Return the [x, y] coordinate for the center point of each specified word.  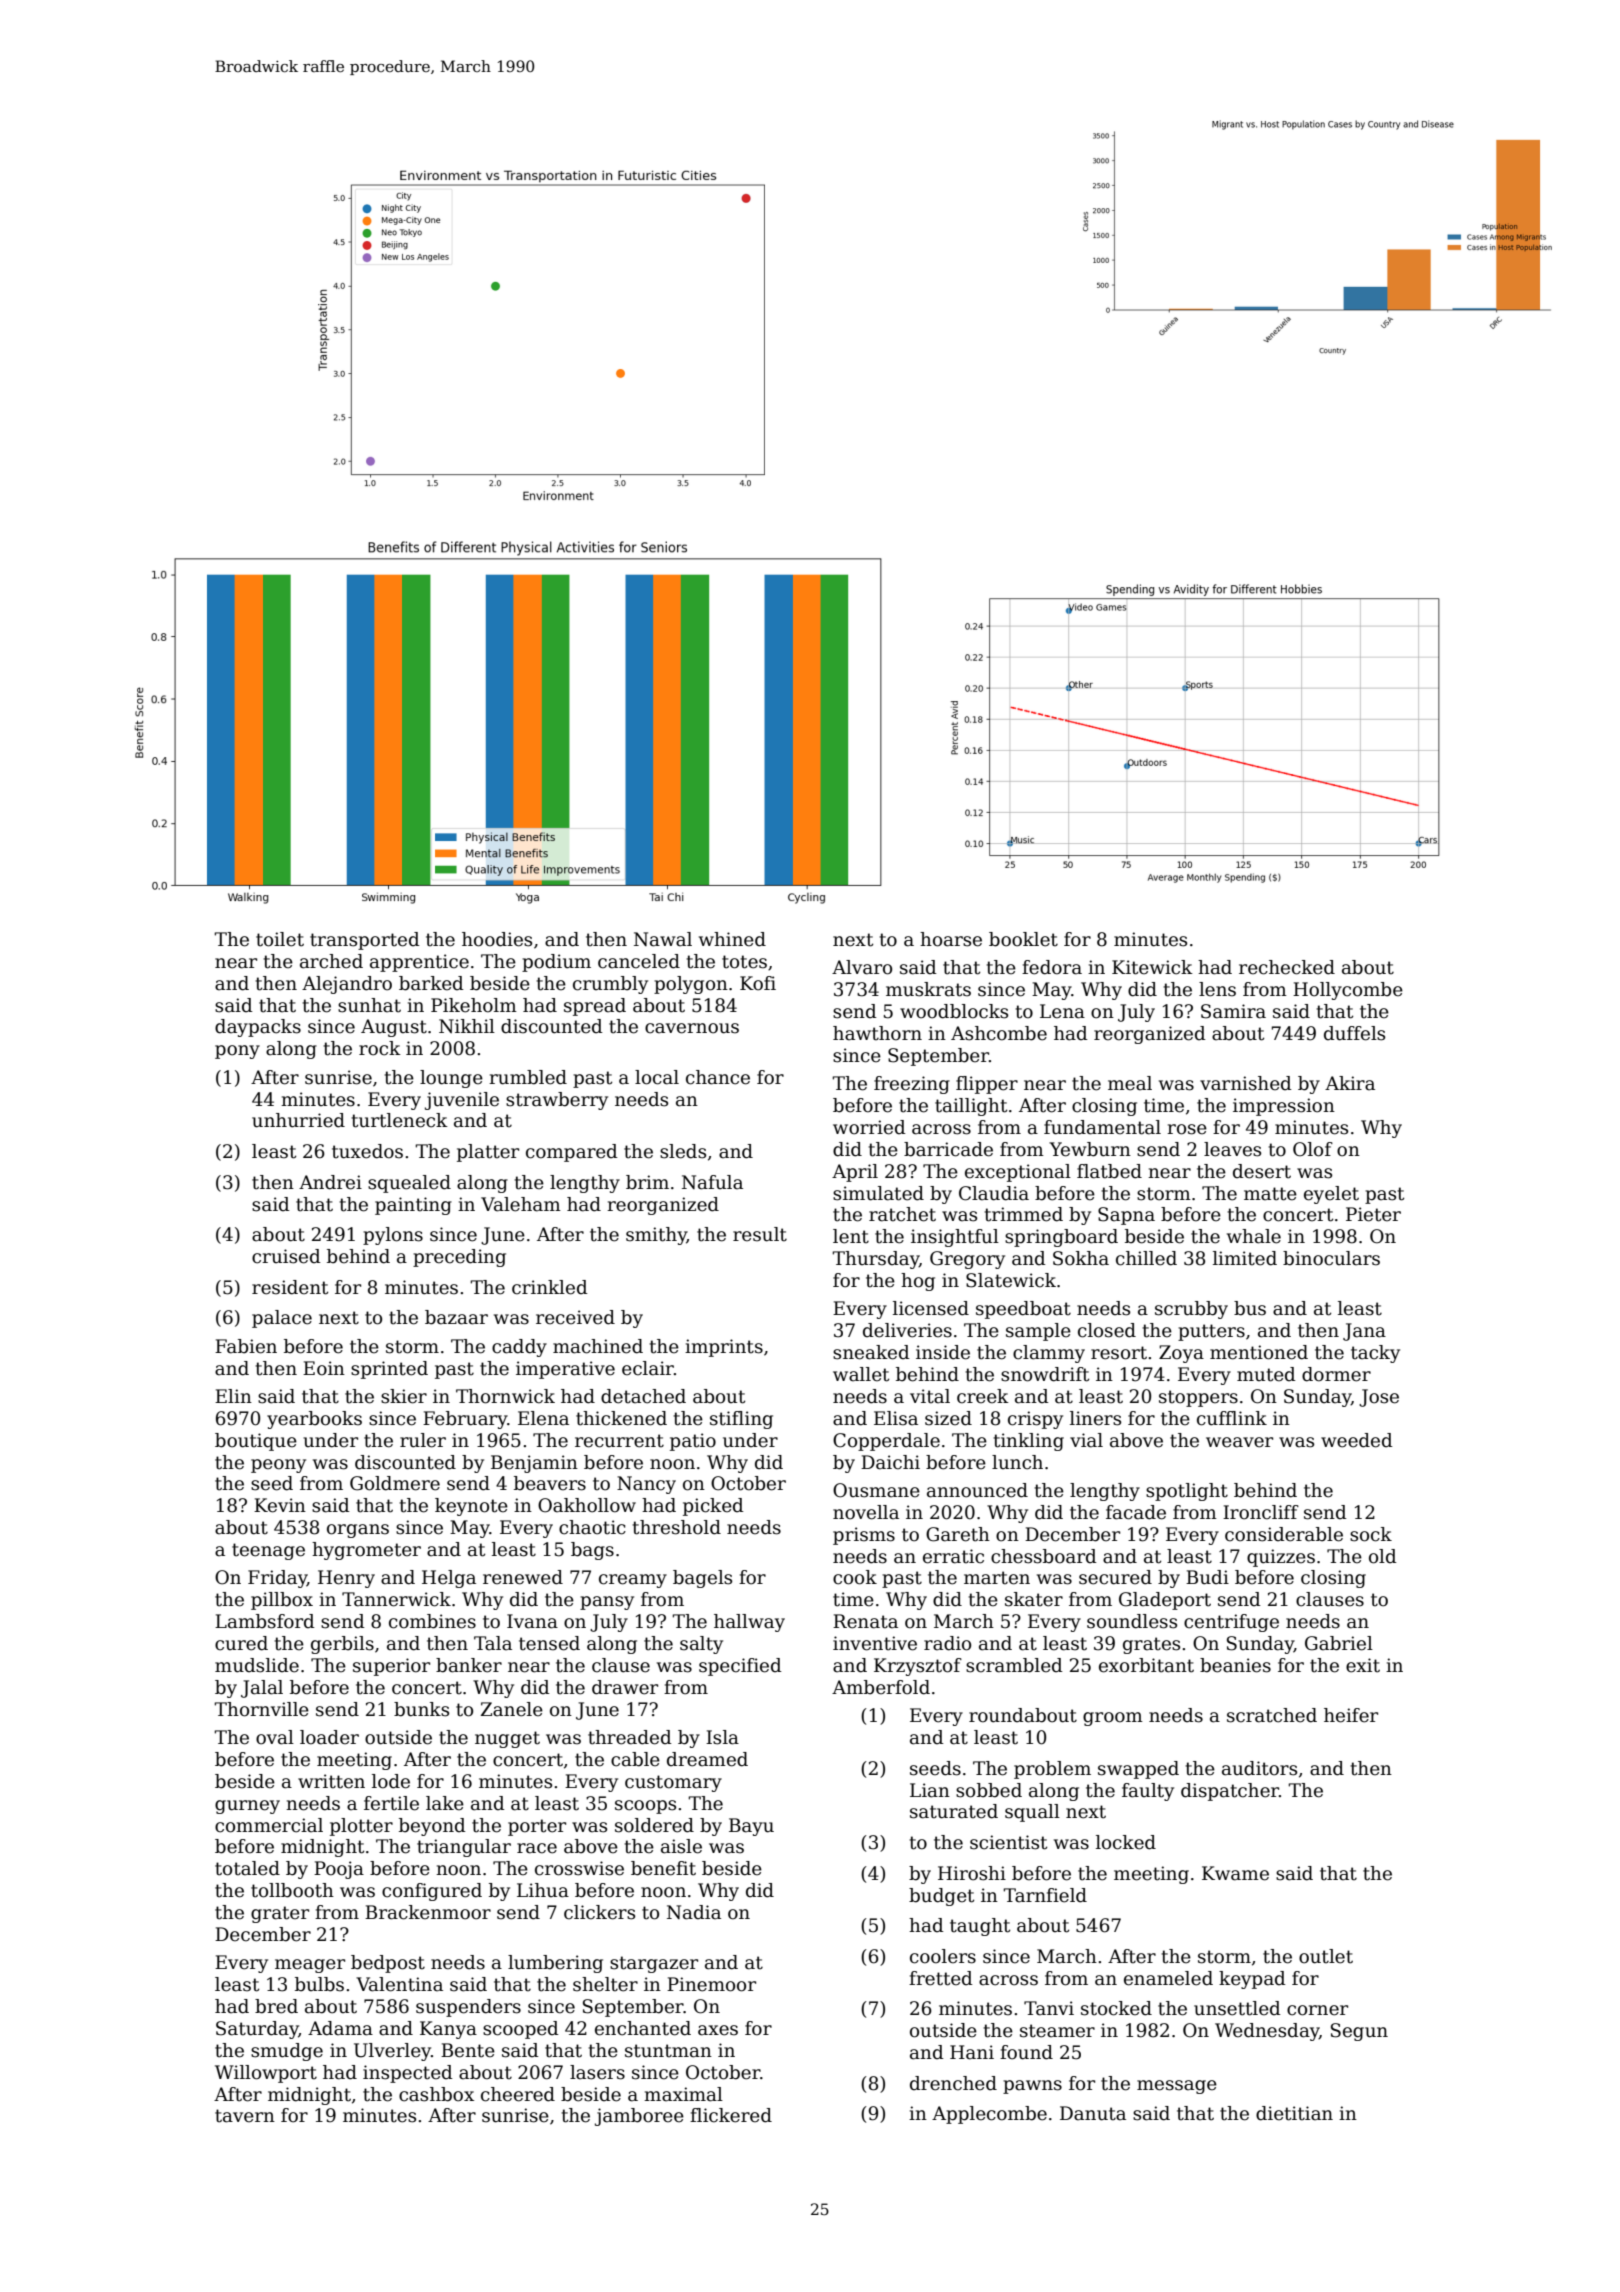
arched [331, 961]
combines [432, 1621]
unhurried [298, 1120]
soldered [654, 1825]
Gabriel [1339, 1643]
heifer [1351, 1715]
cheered [518, 2094]
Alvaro [862, 967]
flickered [731, 2115]
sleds [683, 1151]
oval [275, 1737]
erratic [953, 1556]
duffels [1354, 1033]
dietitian [1294, 2113]
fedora [1052, 967]
